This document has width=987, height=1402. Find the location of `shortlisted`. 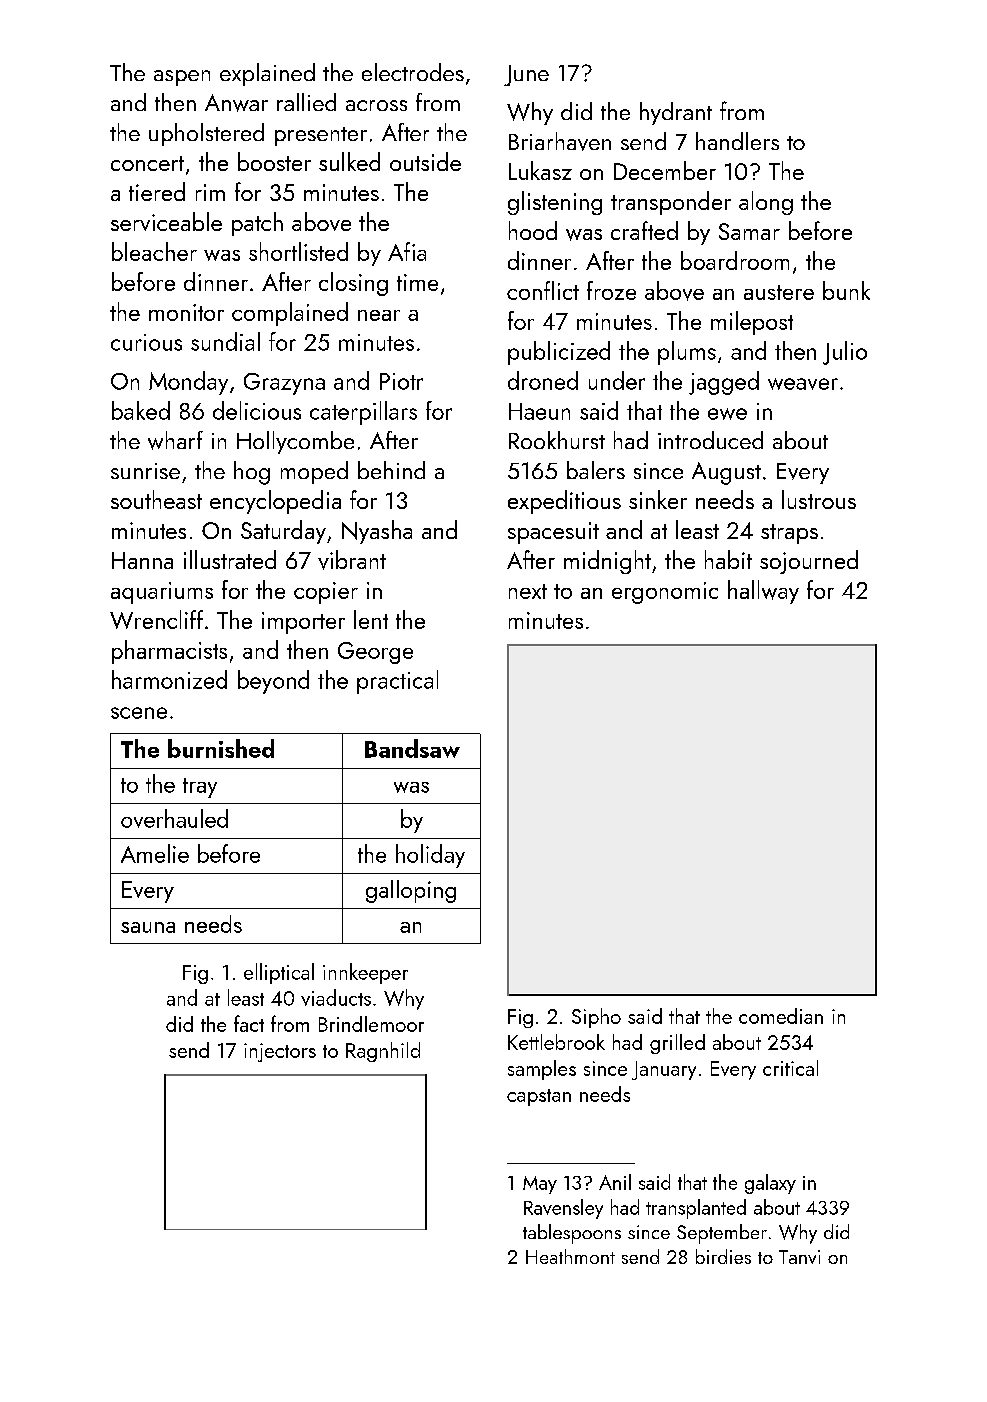

shortlisted is located at coordinates (298, 251).
